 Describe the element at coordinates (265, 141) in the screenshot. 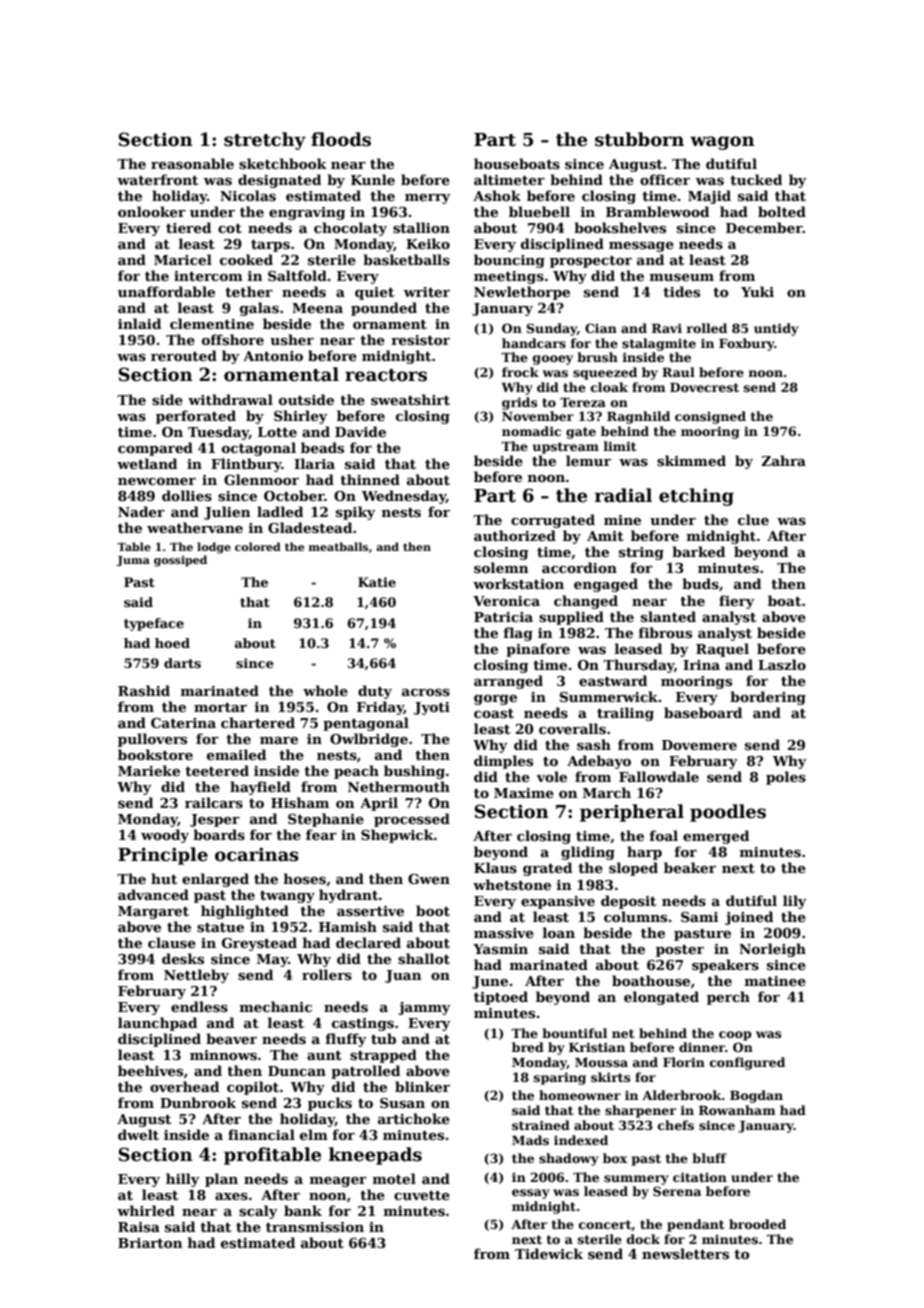

I see `stretchy` at that location.
